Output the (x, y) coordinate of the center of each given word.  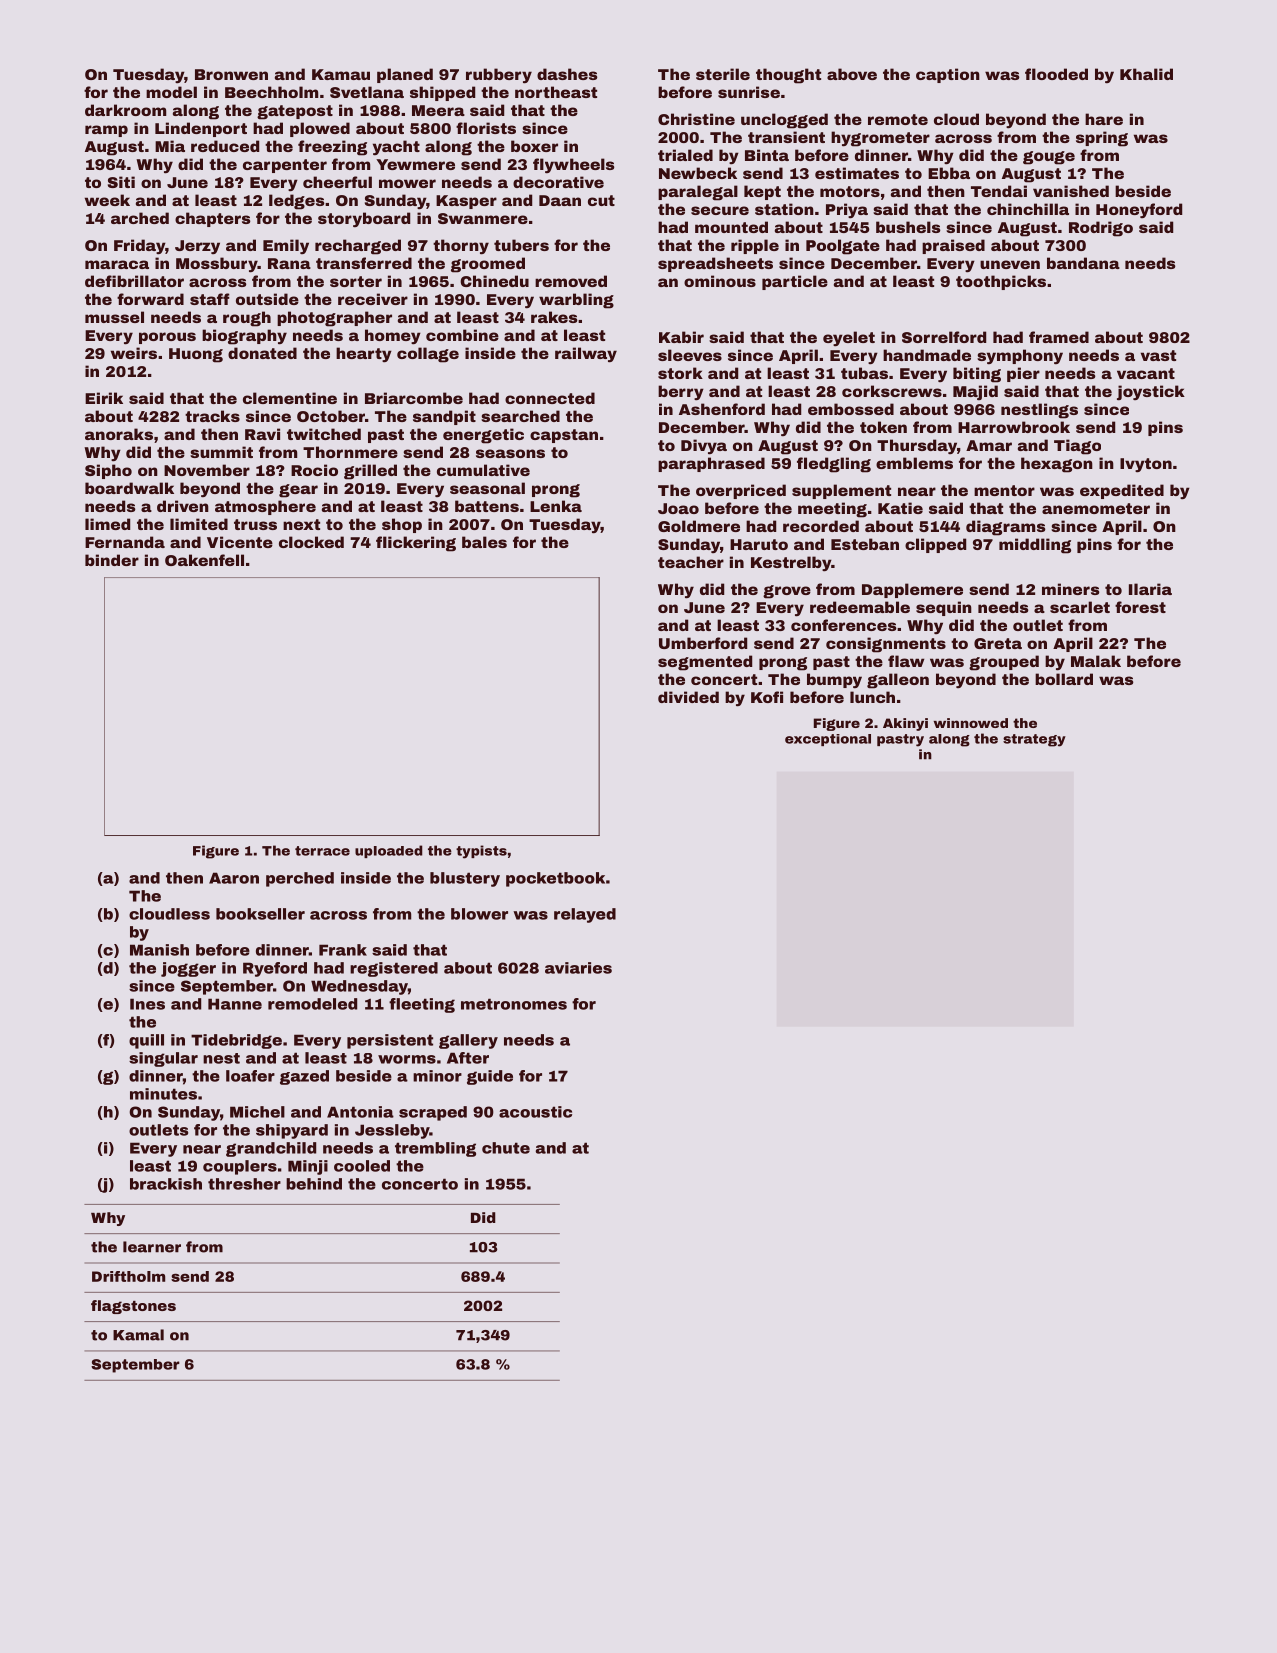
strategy (1034, 740)
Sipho (108, 471)
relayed (585, 915)
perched (300, 879)
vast (1158, 355)
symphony (1020, 356)
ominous (720, 281)
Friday (139, 247)
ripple (755, 246)
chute (506, 1148)
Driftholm (128, 1276)
